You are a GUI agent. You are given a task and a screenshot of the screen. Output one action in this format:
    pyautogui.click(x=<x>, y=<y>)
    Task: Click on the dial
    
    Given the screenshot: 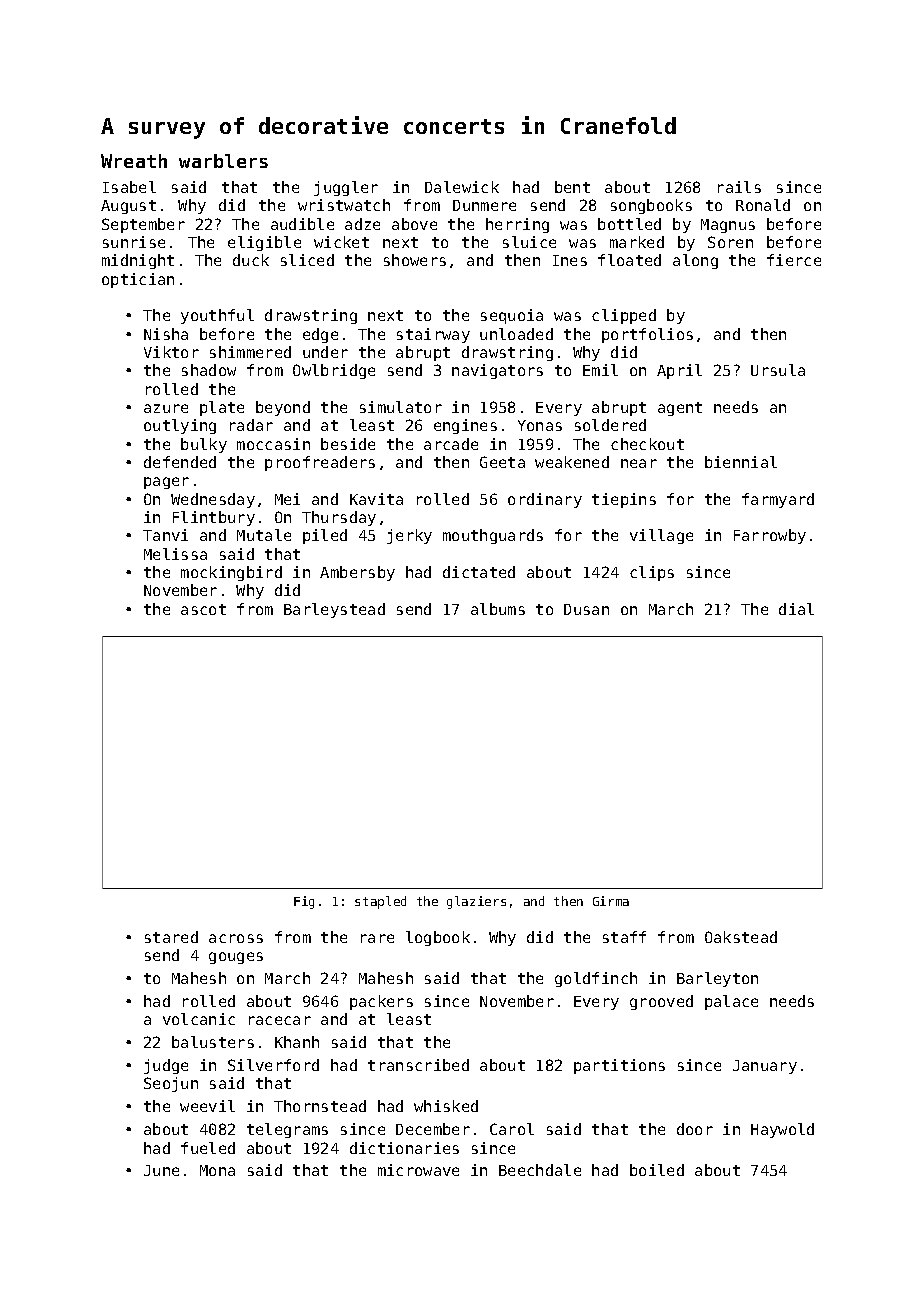 What is the action you would take?
    pyautogui.click(x=796, y=609)
